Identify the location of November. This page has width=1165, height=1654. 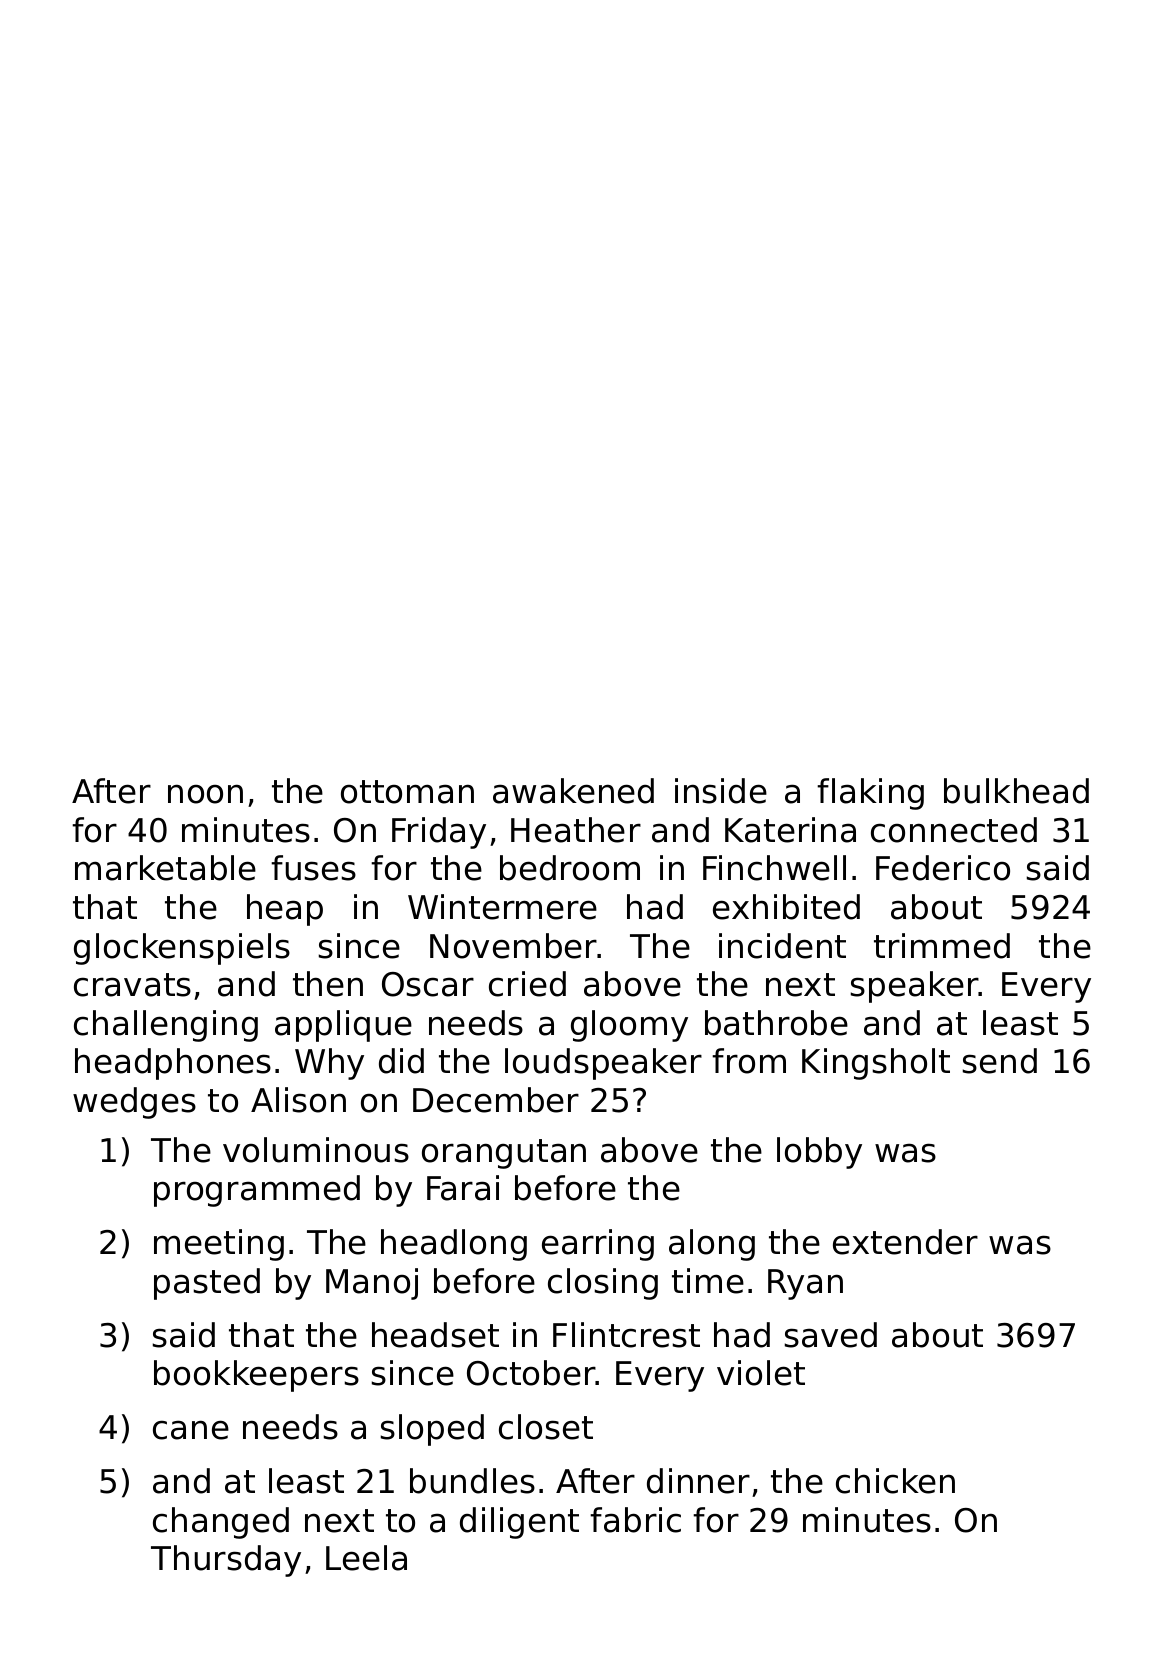
(514, 946).
